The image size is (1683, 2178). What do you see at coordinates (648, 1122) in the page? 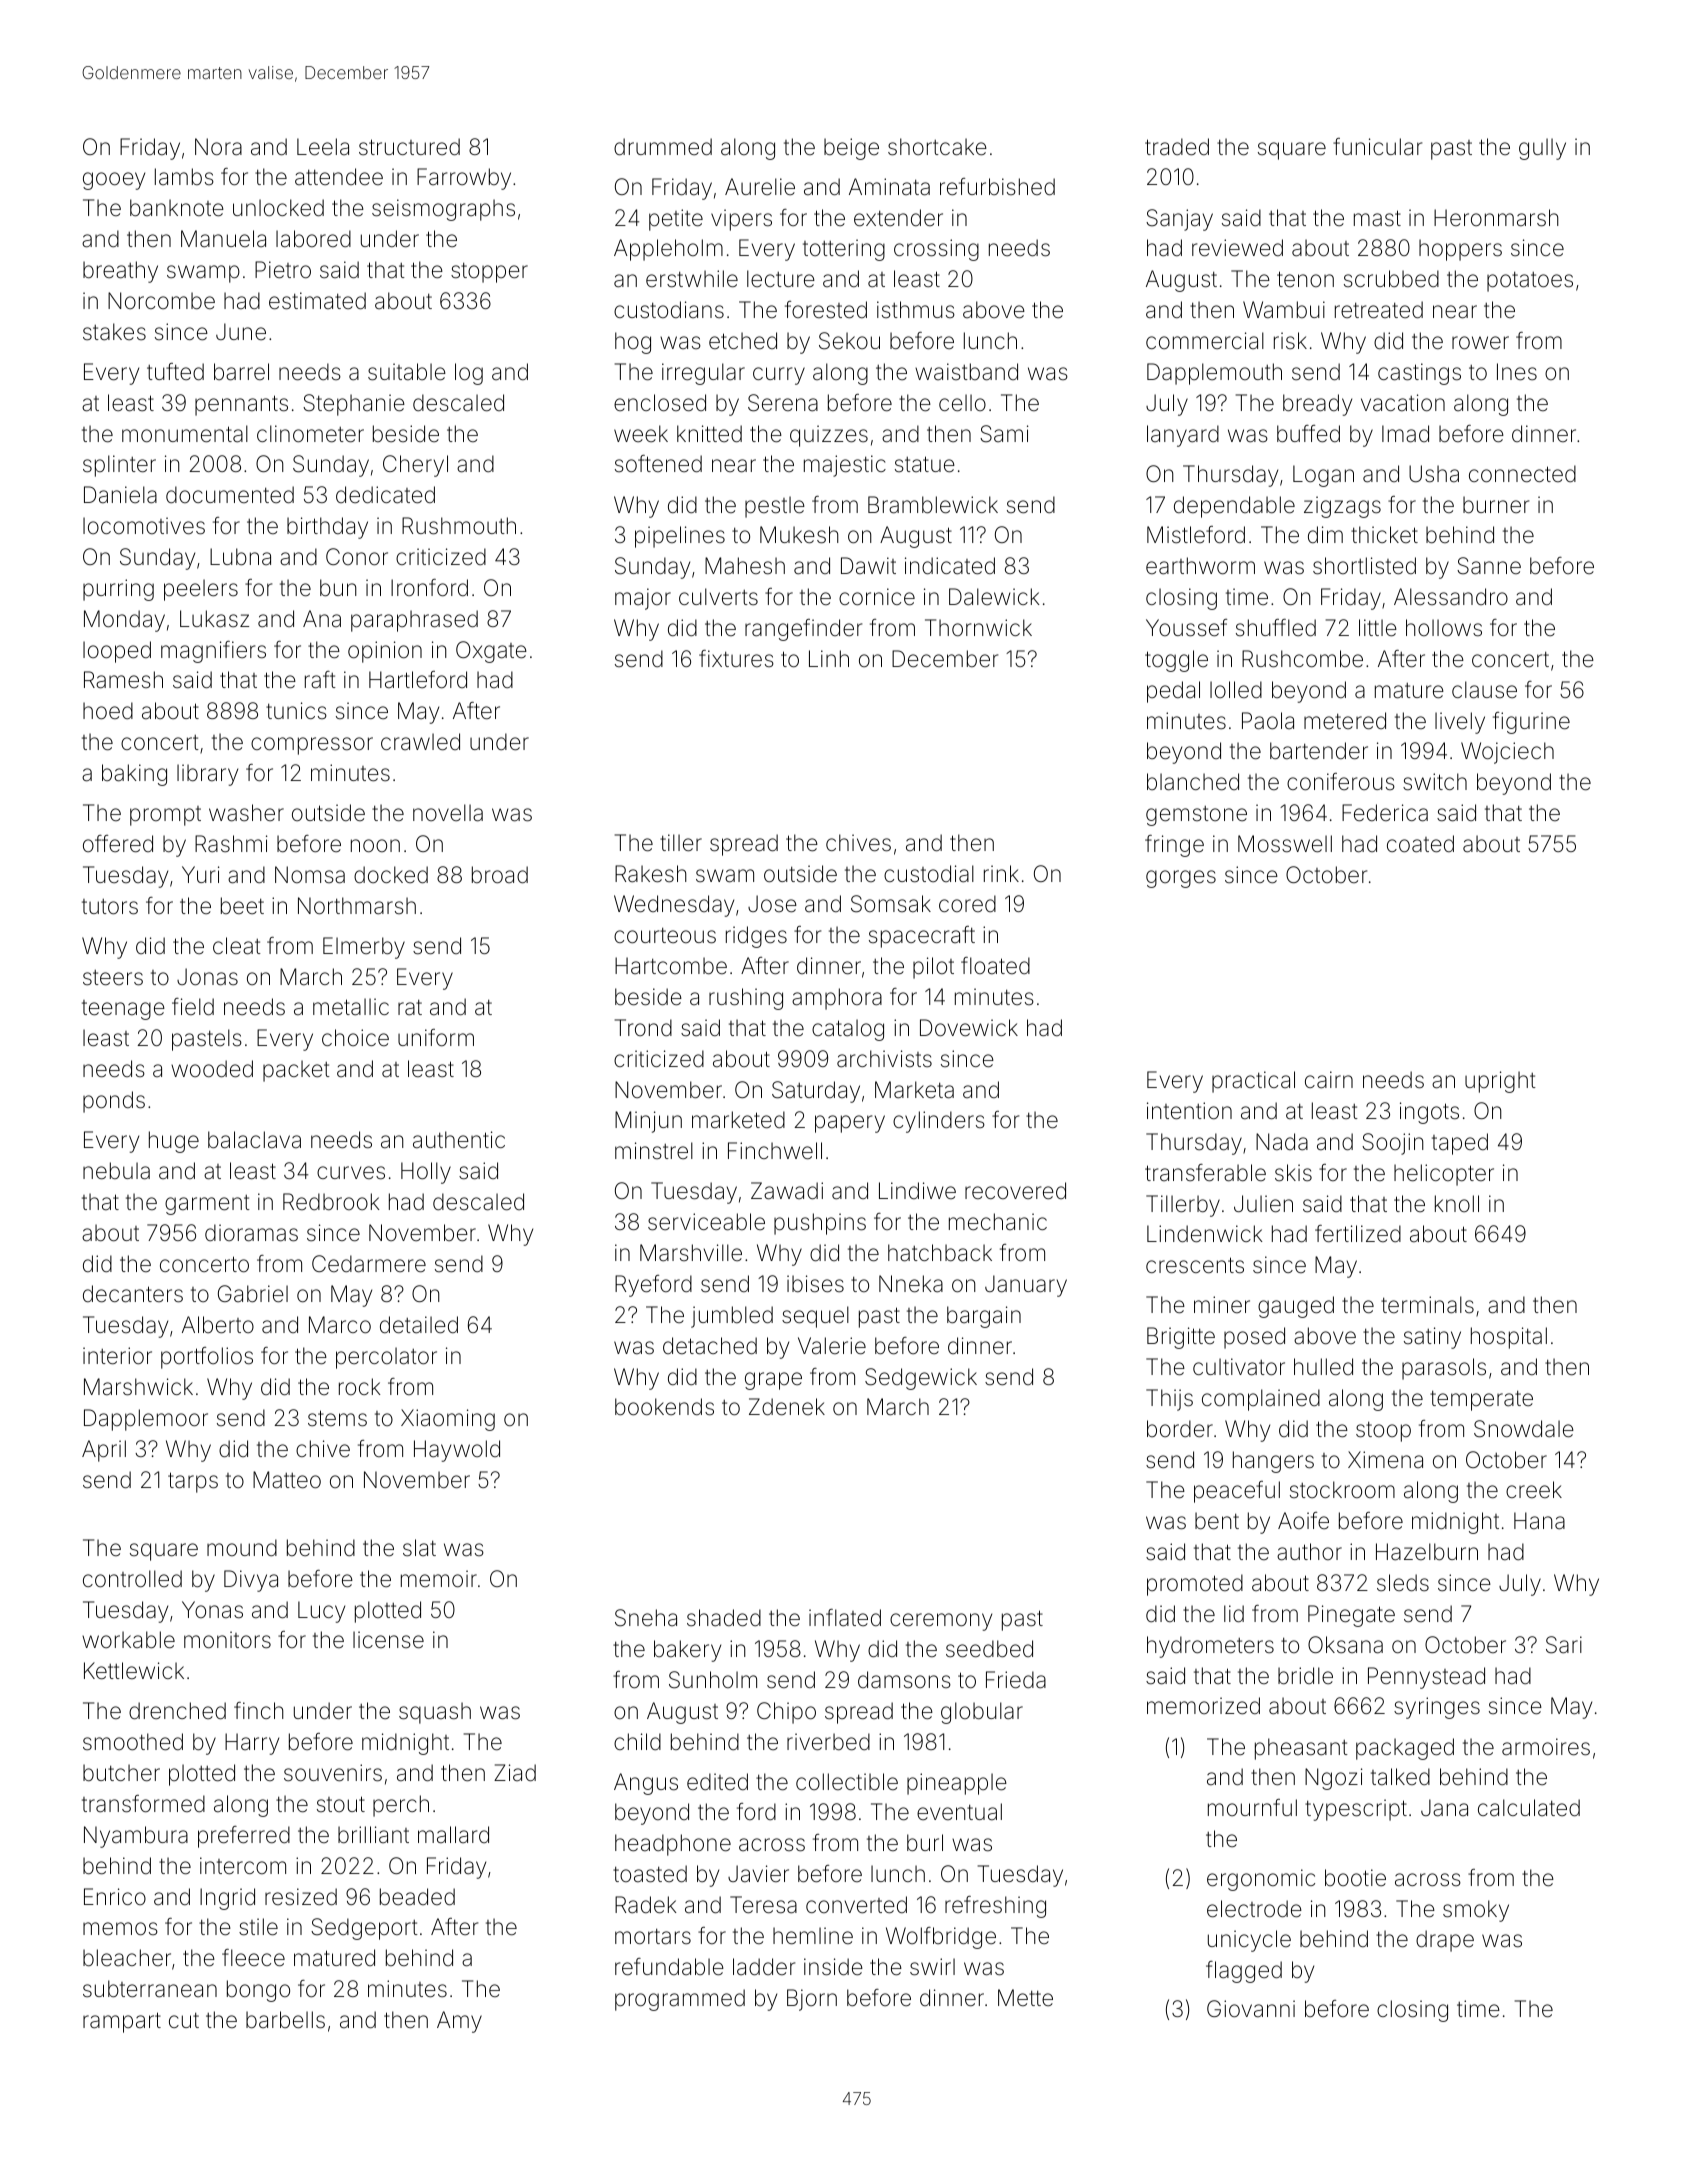
I see `Minjun` at bounding box center [648, 1122].
